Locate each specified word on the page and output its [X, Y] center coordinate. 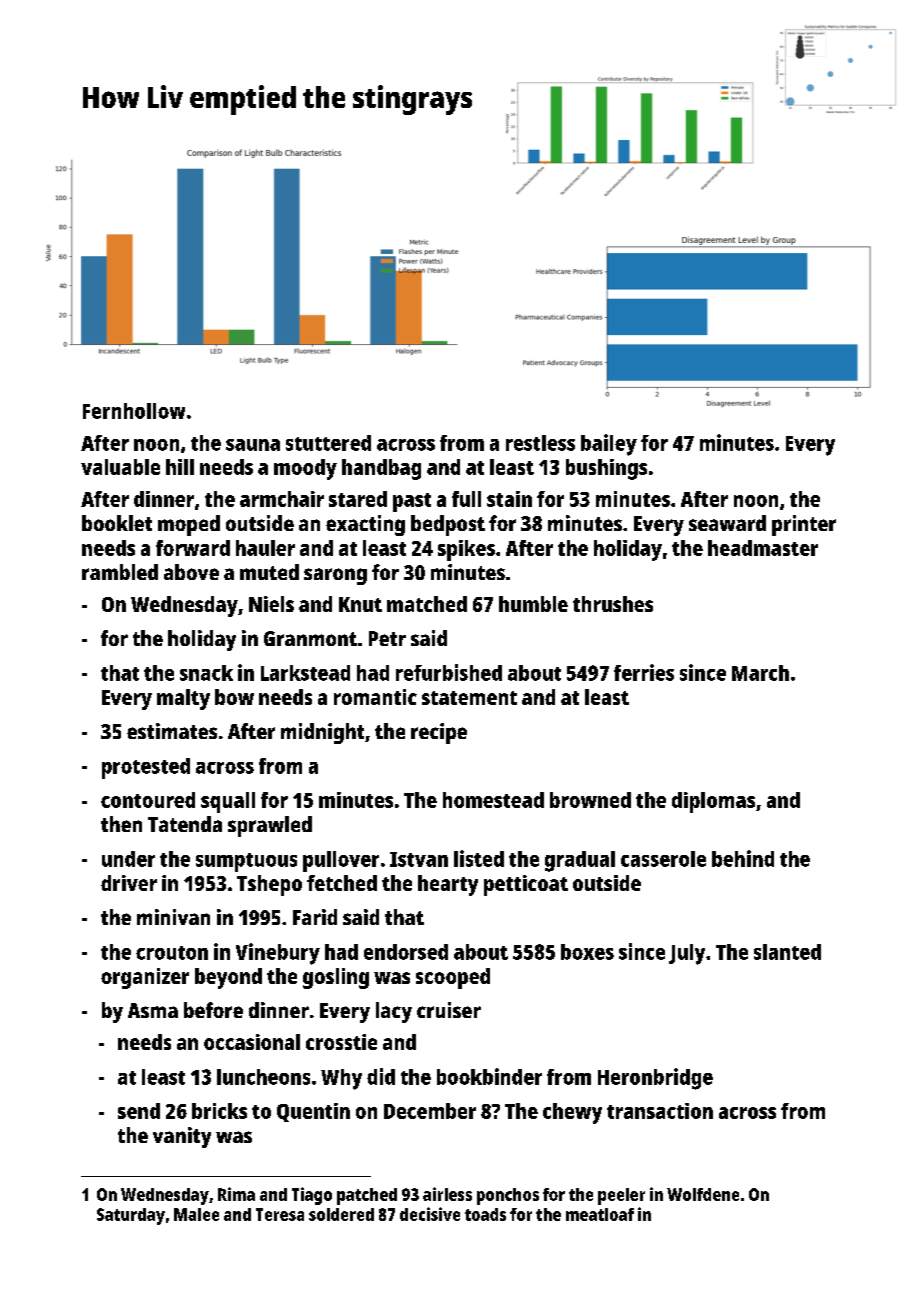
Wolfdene [703, 1194]
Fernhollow [134, 411]
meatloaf [600, 1214]
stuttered [328, 443]
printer [804, 525]
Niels [271, 604]
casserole [663, 859]
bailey [609, 445]
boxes [587, 952]
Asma [153, 1010]
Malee [196, 1214]
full [466, 499]
